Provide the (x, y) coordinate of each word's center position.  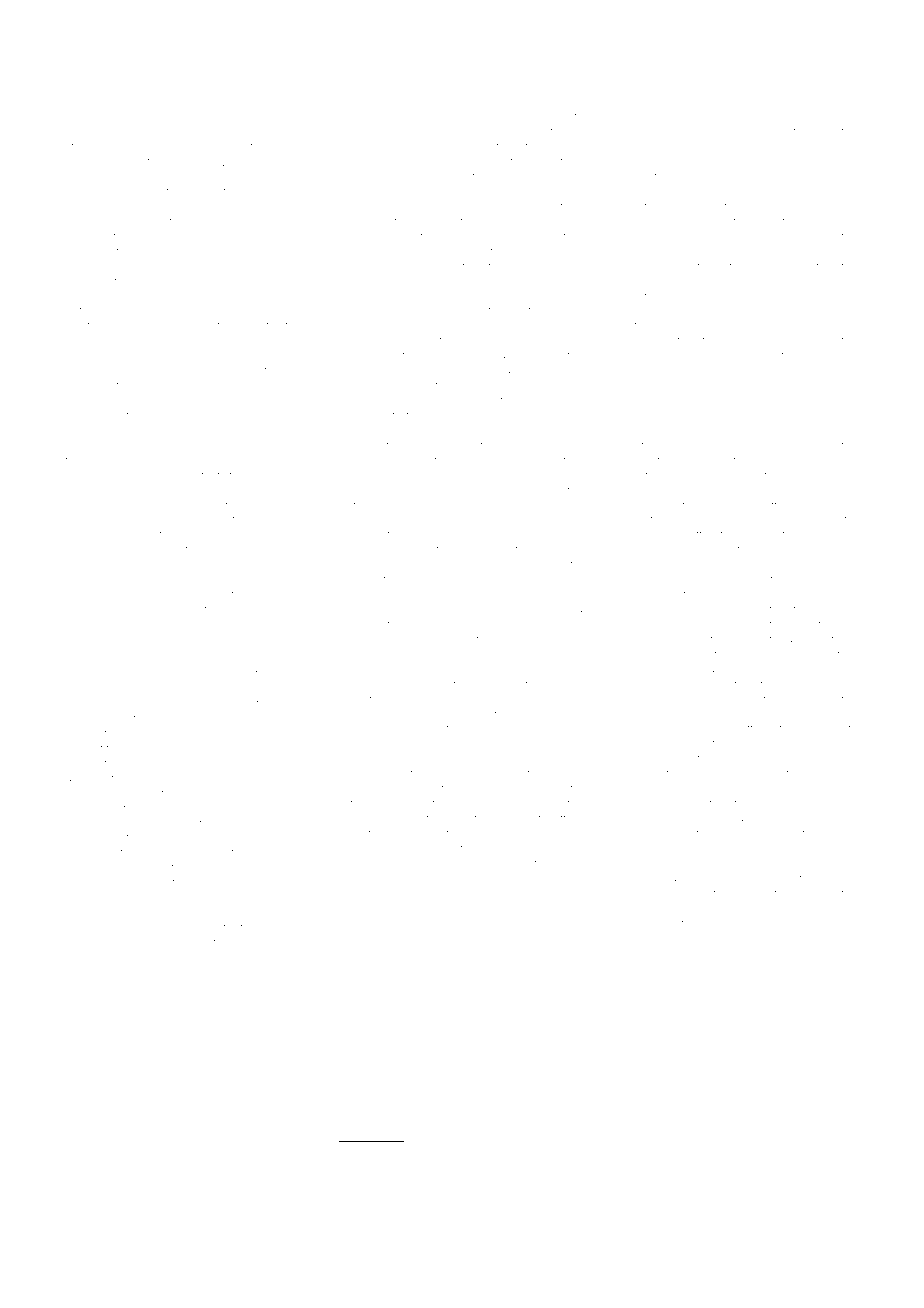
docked (158, 913)
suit (489, 849)
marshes (366, 1178)
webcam (534, 670)
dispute (275, 506)
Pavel (701, 699)
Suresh (811, 116)
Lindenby (830, 327)
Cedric (83, 116)
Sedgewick (439, 118)
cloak (628, 744)
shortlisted (395, 416)
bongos (215, 641)
